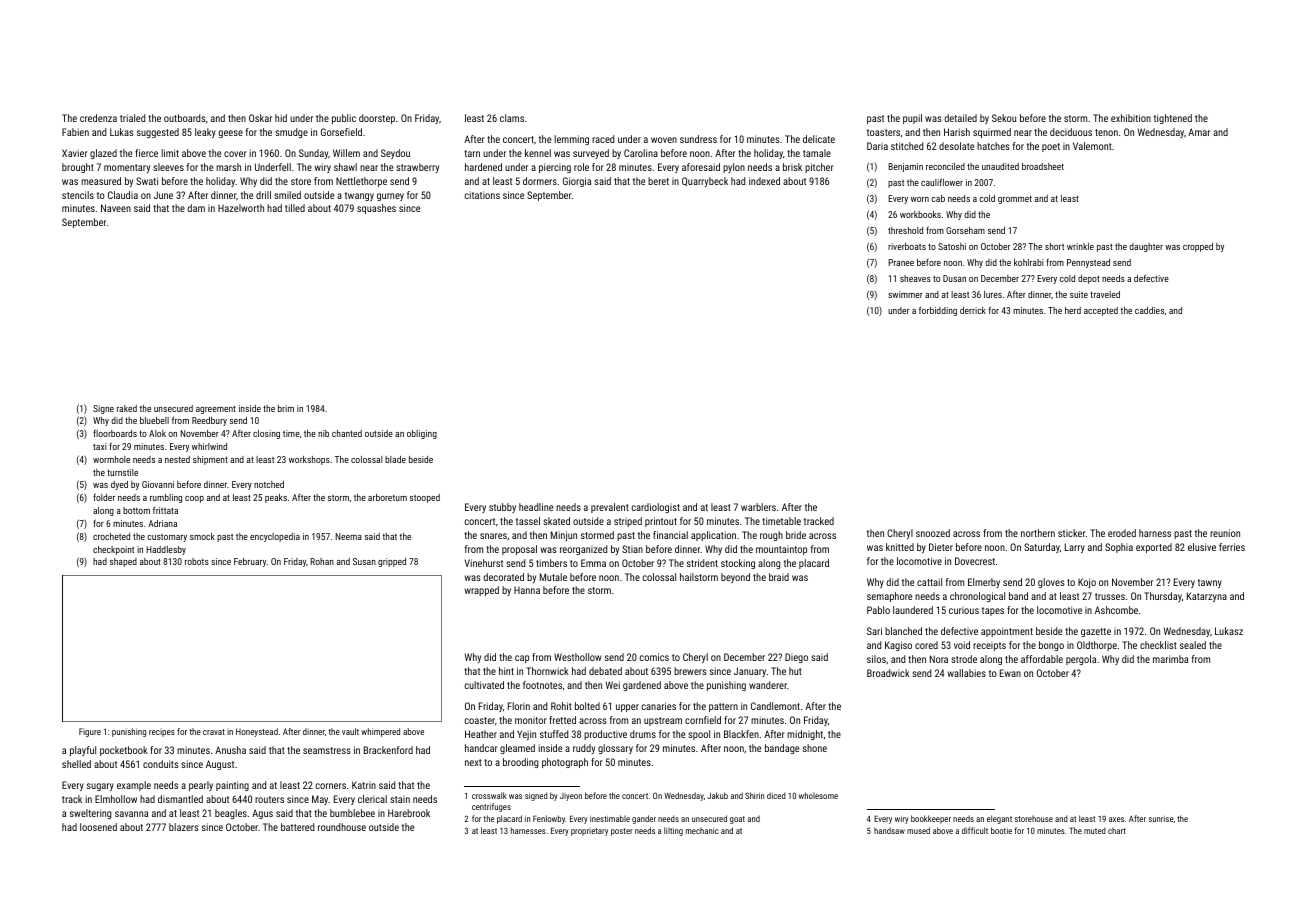 The height and width of the image is (924, 1308). What do you see at coordinates (938, 311) in the image?
I see `forbidding` at bounding box center [938, 311].
